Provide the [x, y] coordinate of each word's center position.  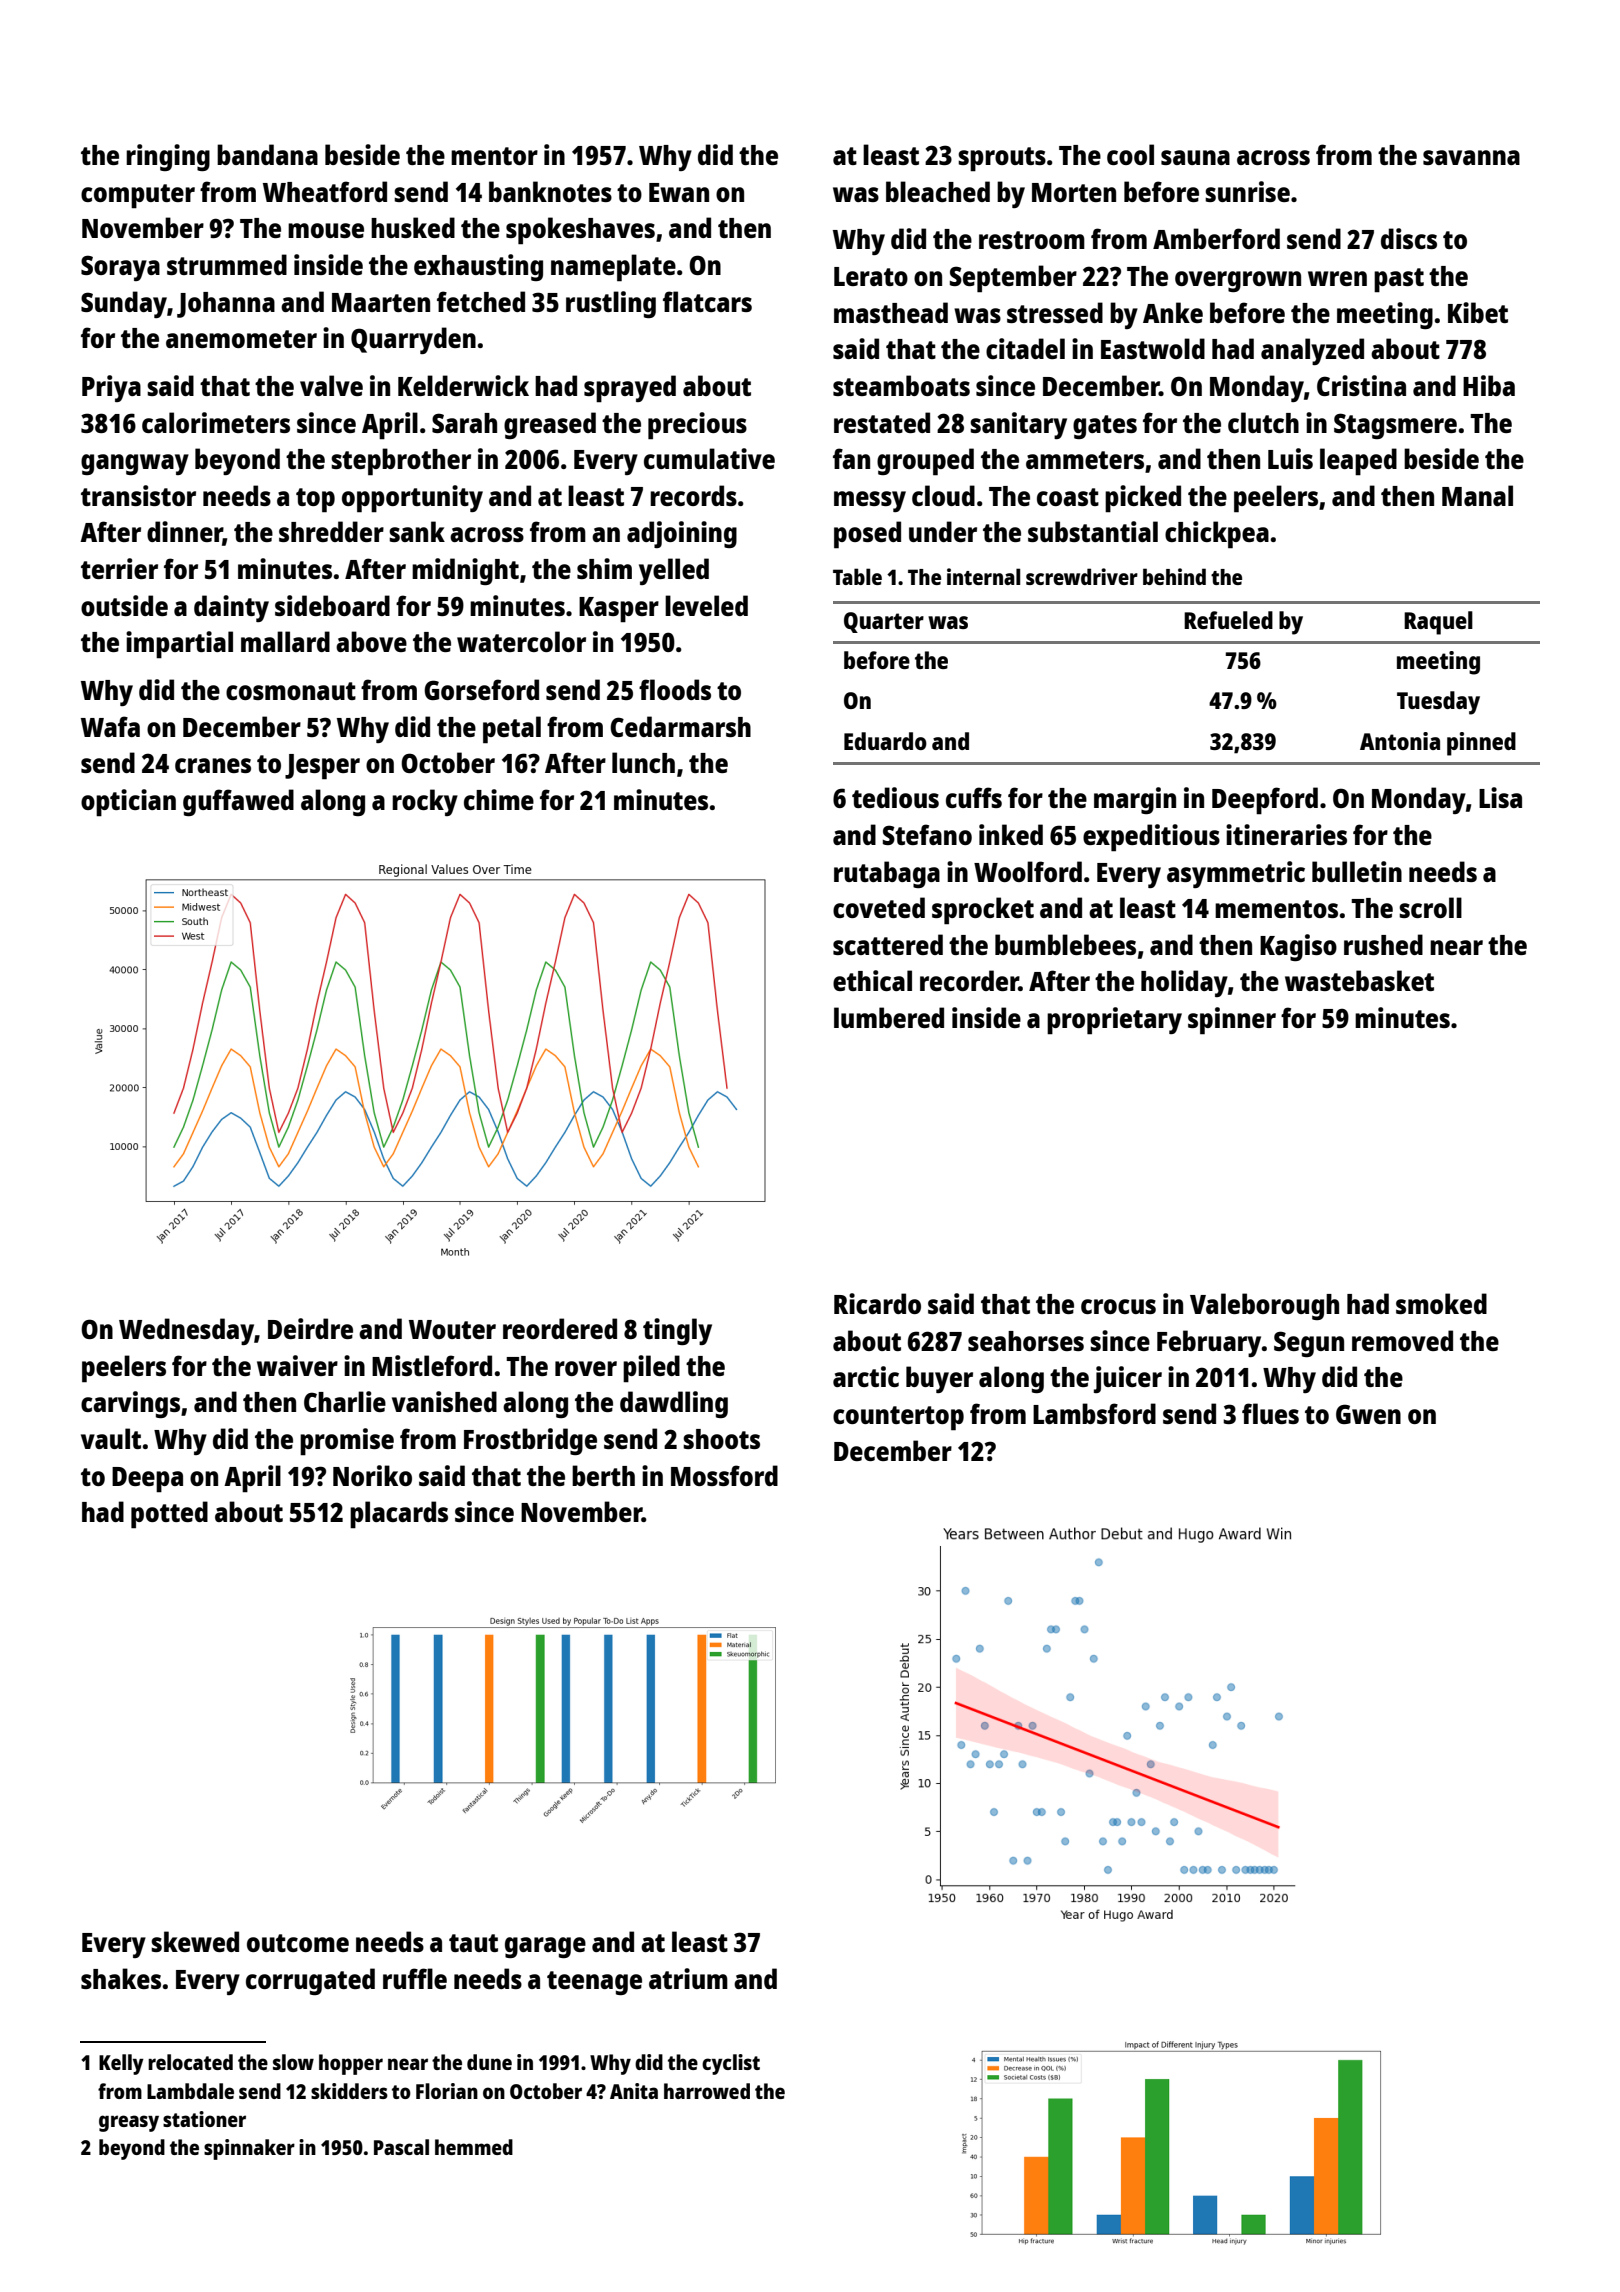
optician [128, 803]
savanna [1471, 157]
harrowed [707, 2091]
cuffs [974, 797]
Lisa [1500, 797]
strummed [227, 264]
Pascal [401, 2147]
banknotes [550, 191]
